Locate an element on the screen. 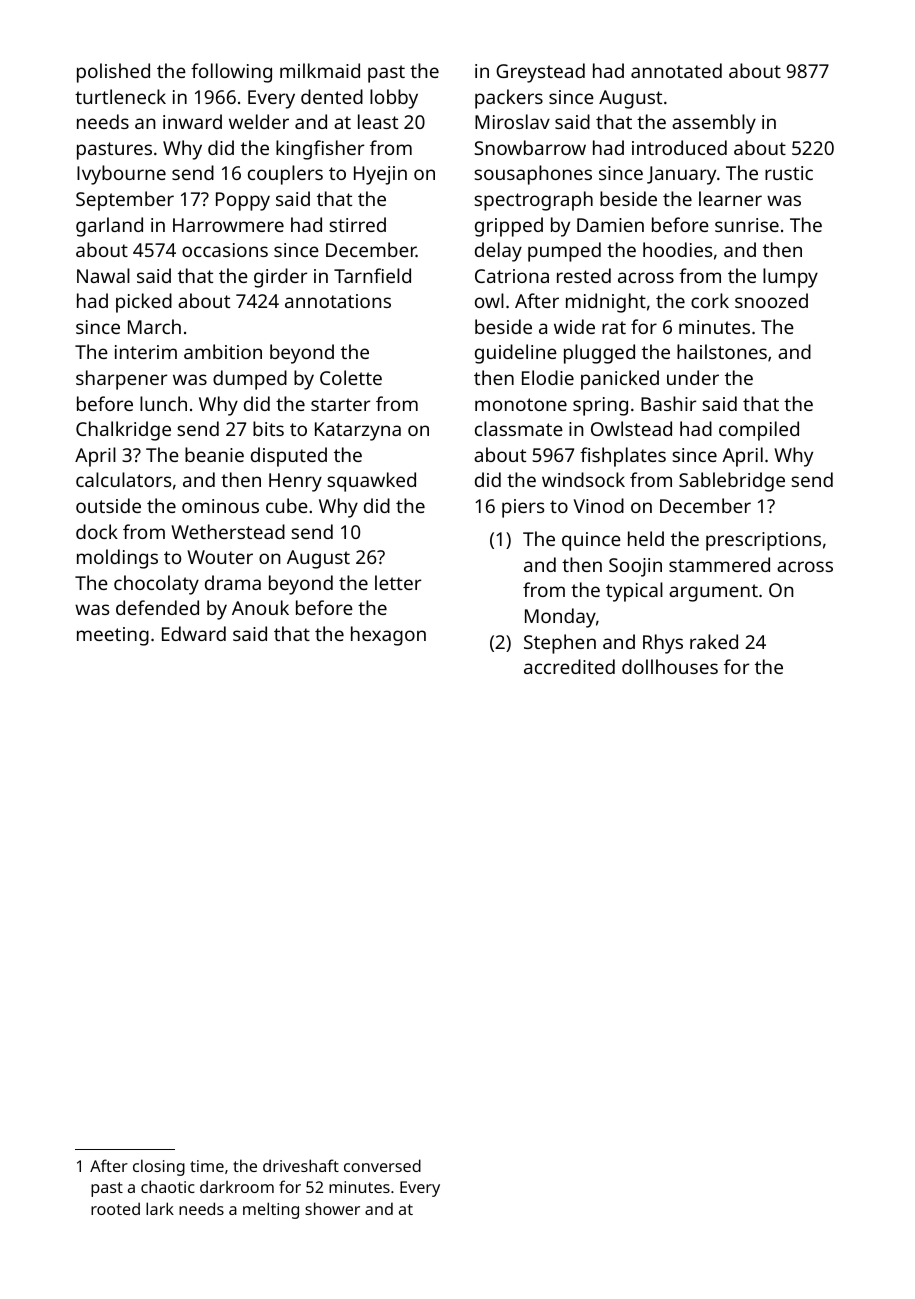  hoodies is located at coordinates (677, 249).
